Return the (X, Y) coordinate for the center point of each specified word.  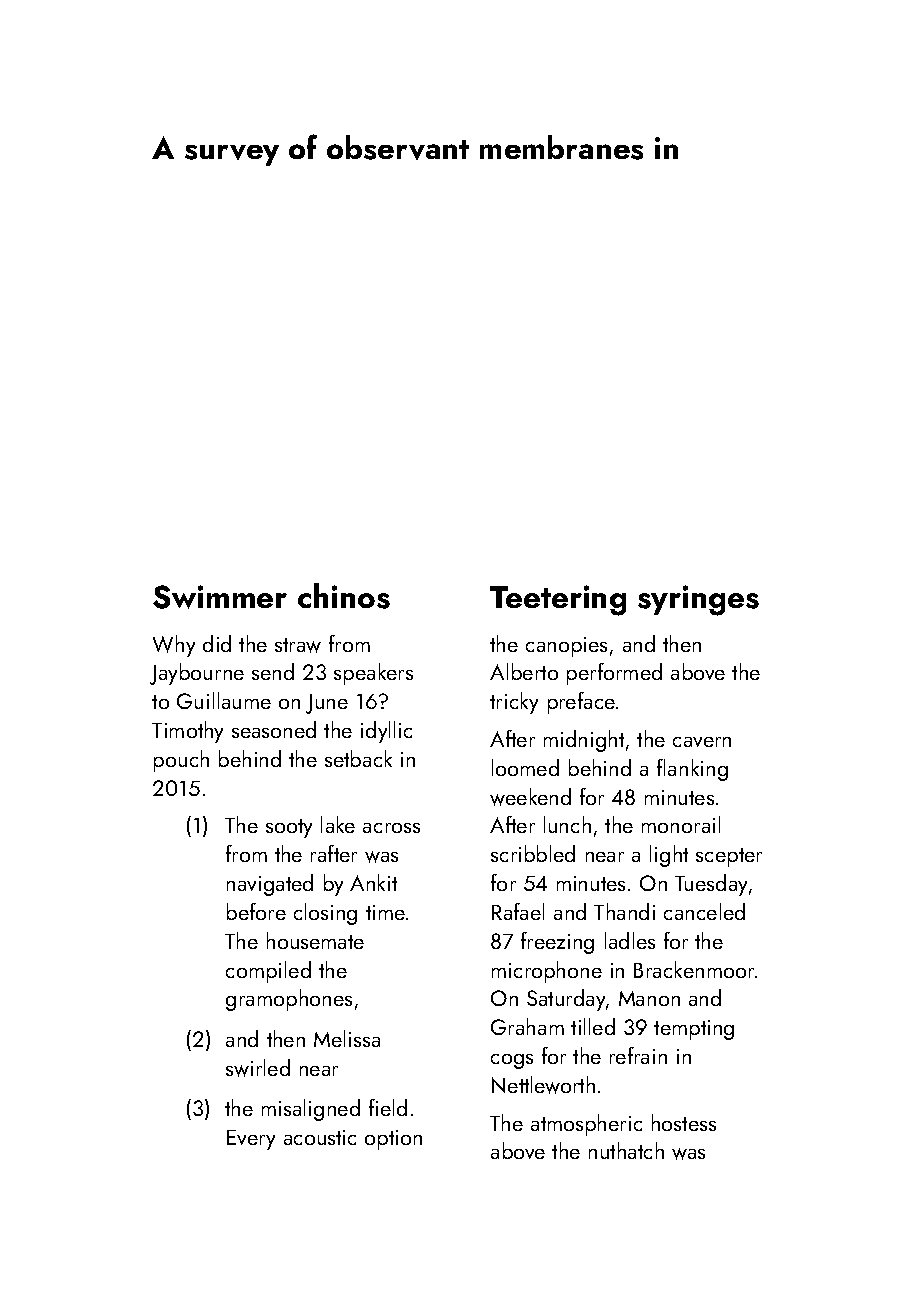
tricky (514, 703)
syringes (698, 600)
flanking (692, 770)
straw (298, 645)
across (391, 828)
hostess (684, 1122)
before (256, 911)
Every (251, 1140)
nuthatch (626, 1150)
